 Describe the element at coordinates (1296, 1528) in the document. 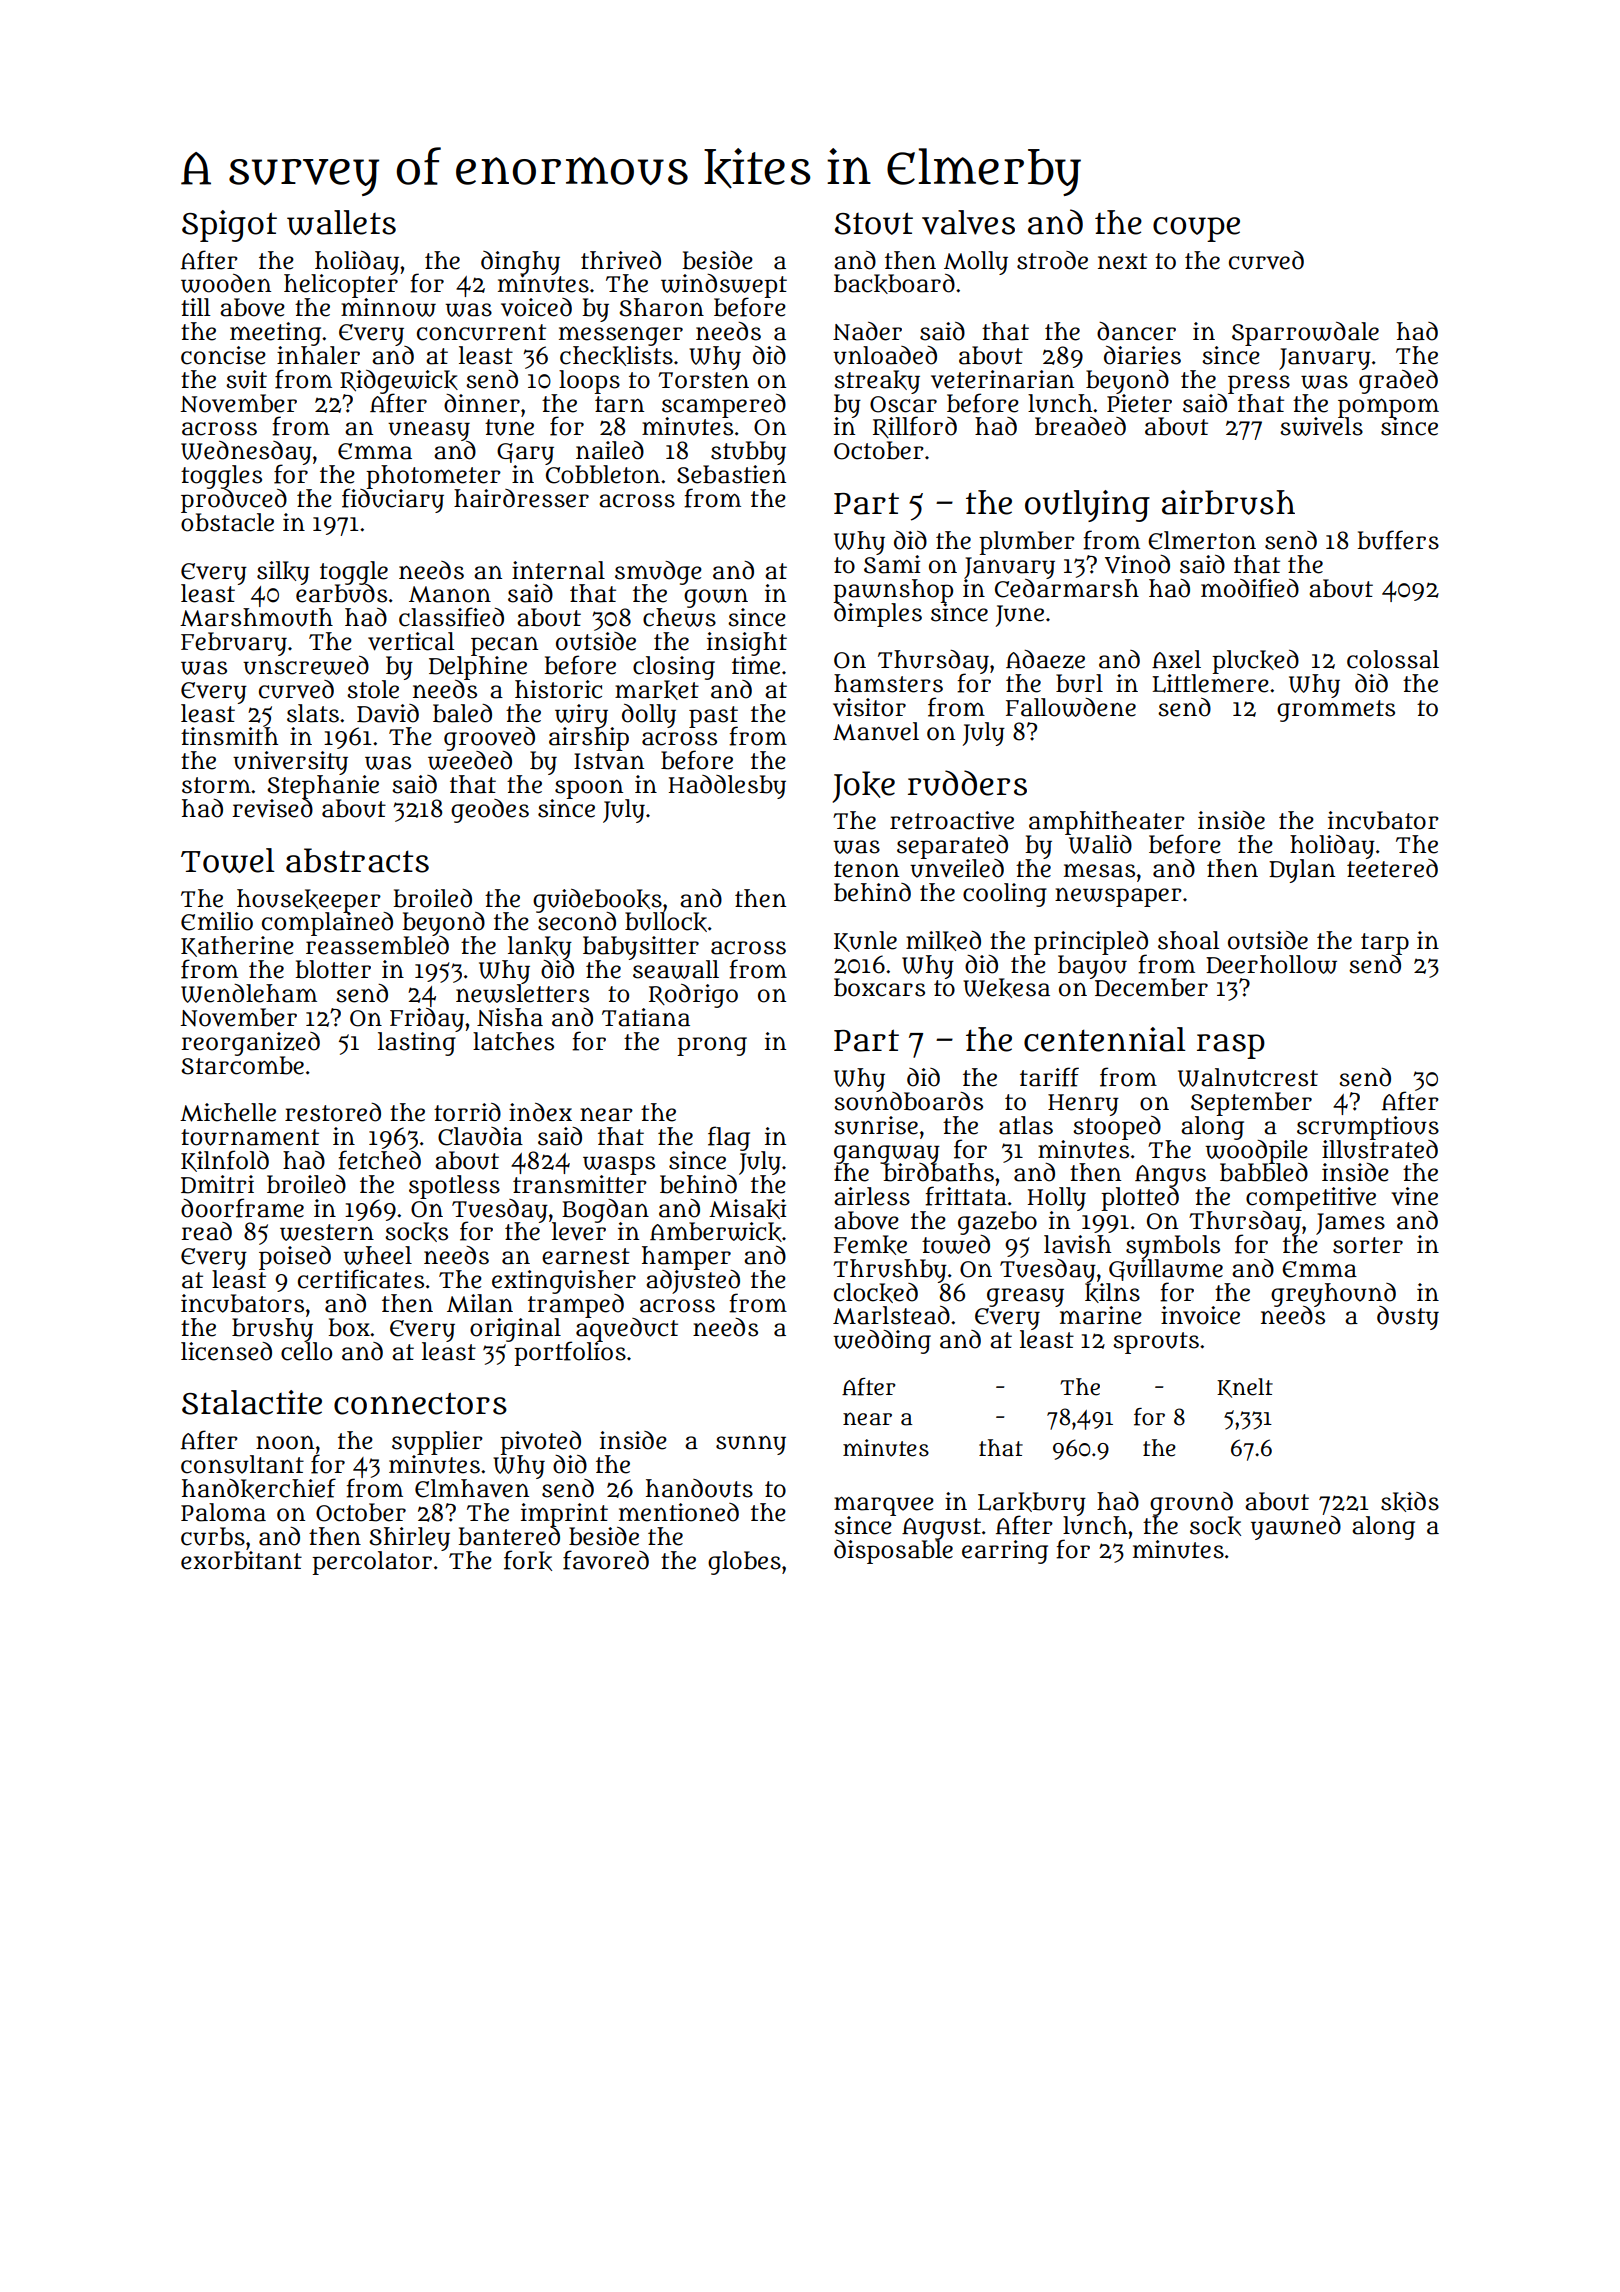

I see `yawned` at that location.
